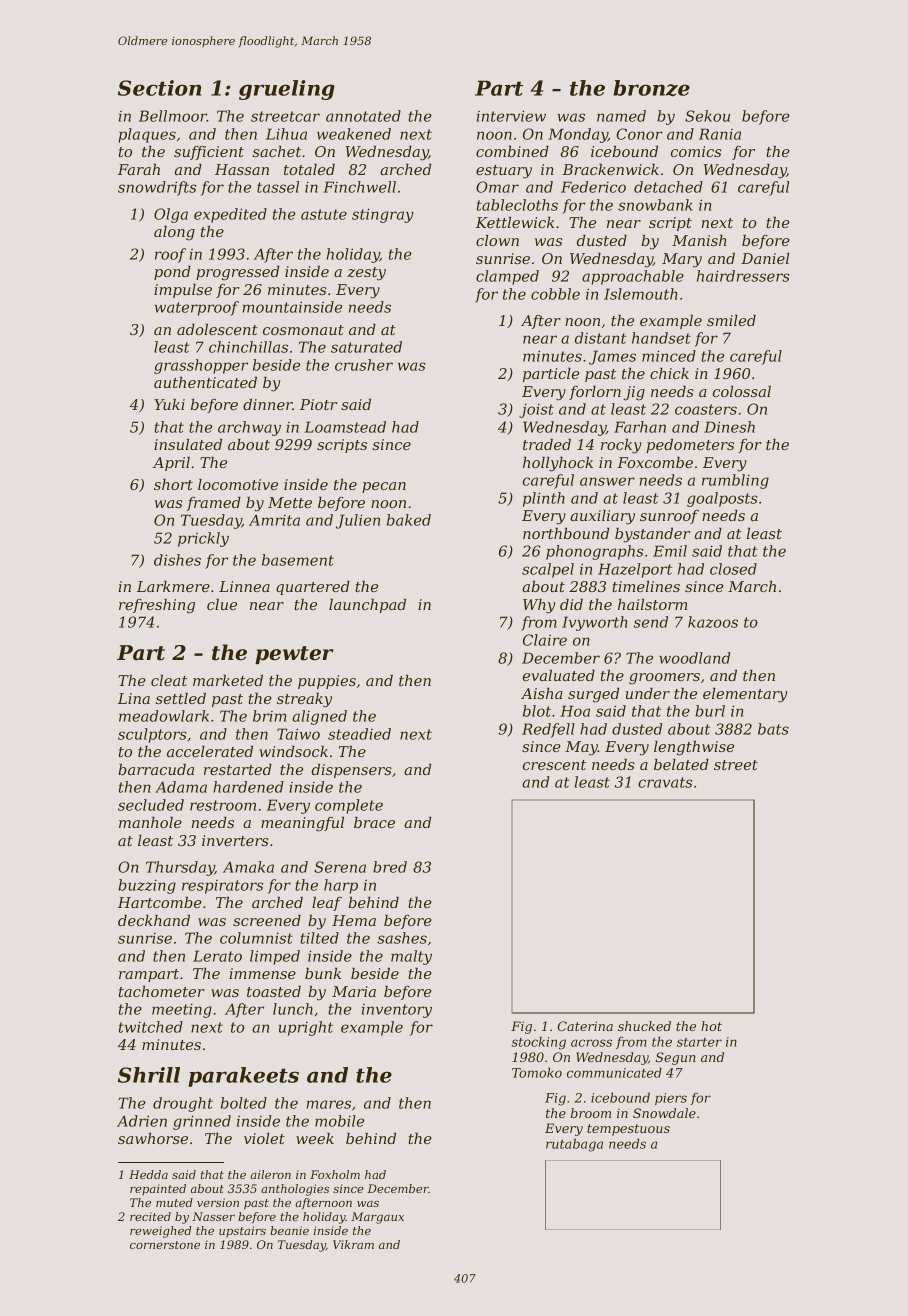  What do you see at coordinates (713, 622) in the document?
I see `kazoos` at bounding box center [713, 622].
